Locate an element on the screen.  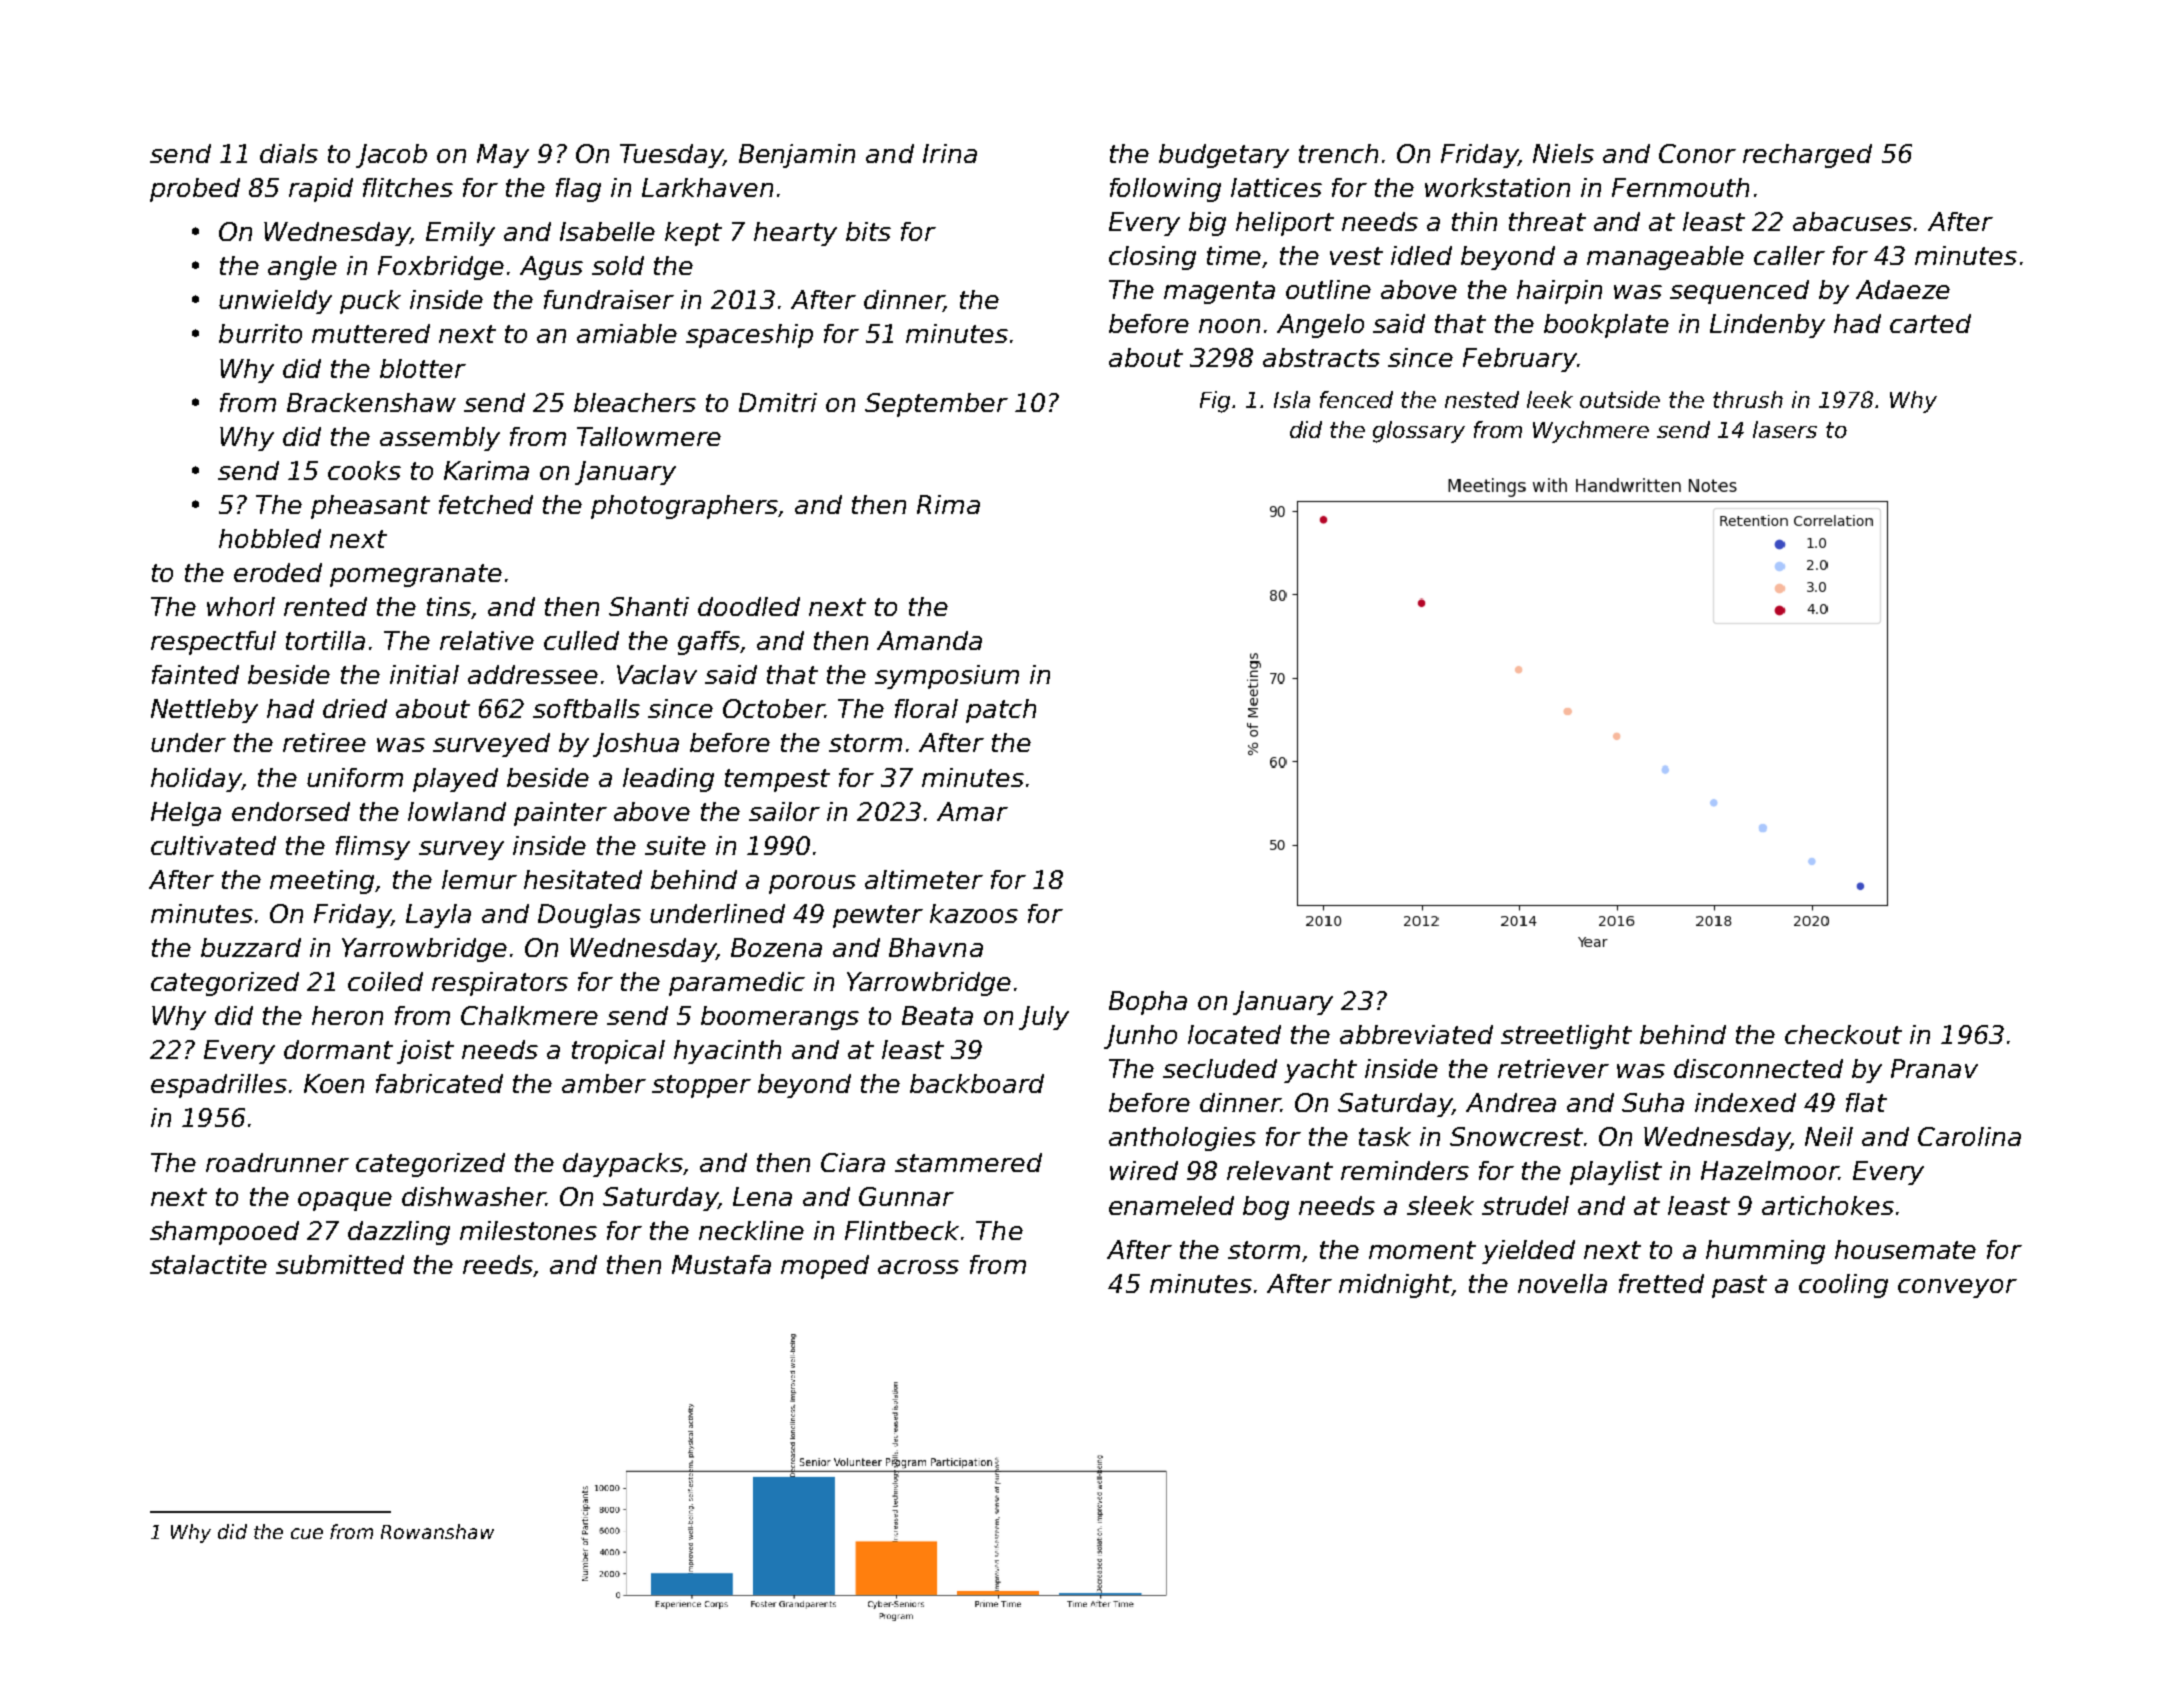
streetlight is located at coordinates (1566, 1037).
